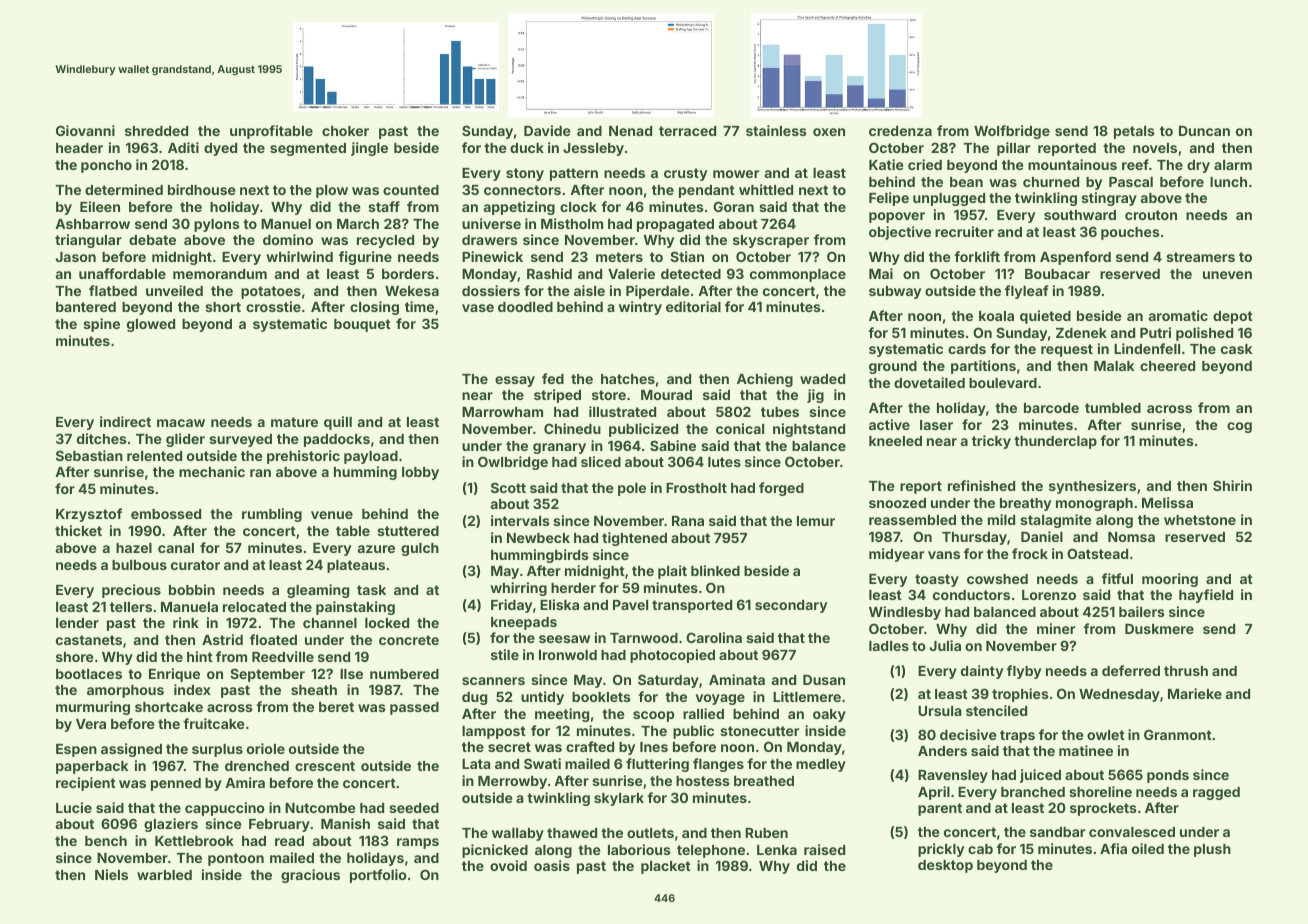  I want to click on polished, so click(1204, 334).
